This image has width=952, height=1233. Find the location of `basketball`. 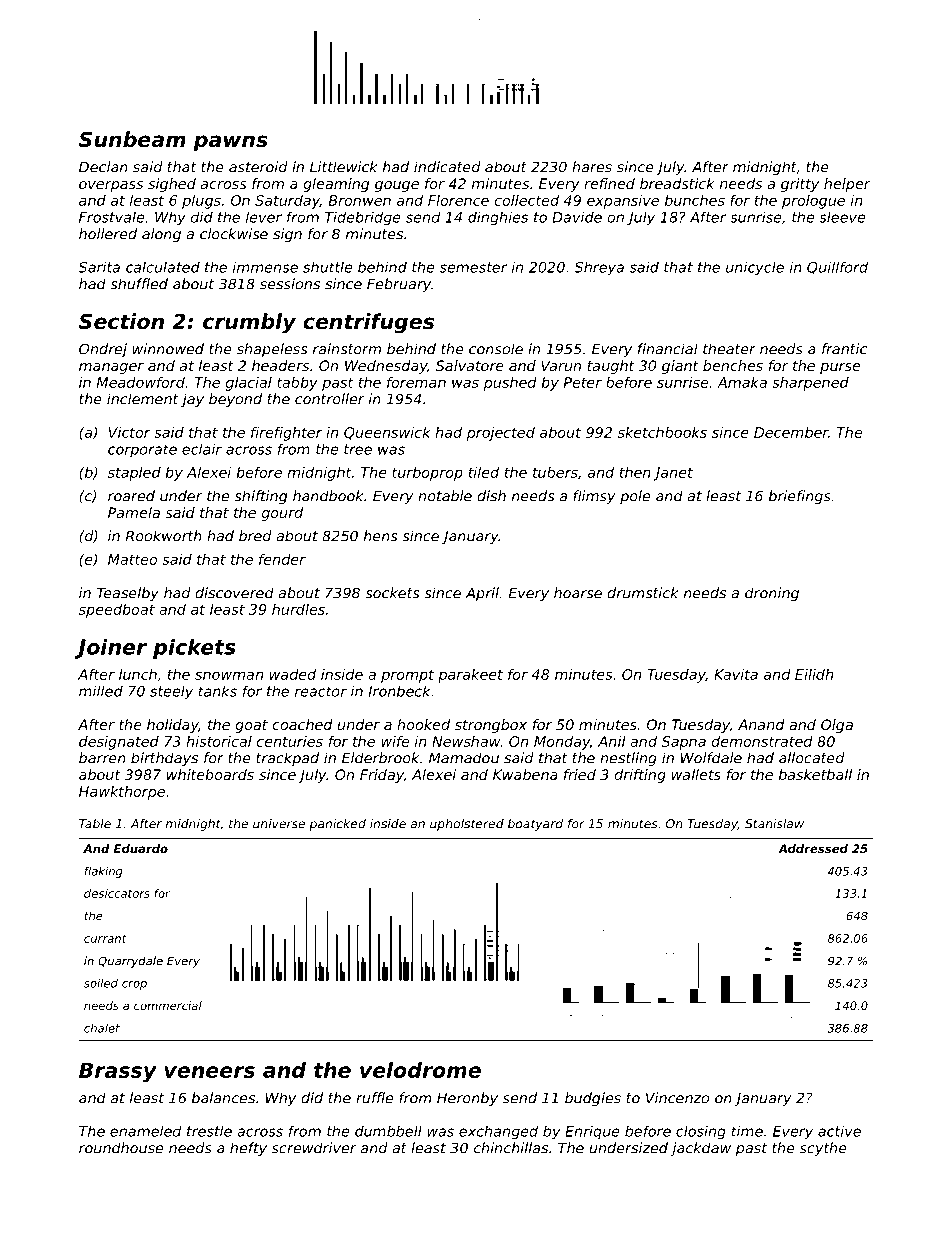

basketball is located at coordinates (815, 774).
